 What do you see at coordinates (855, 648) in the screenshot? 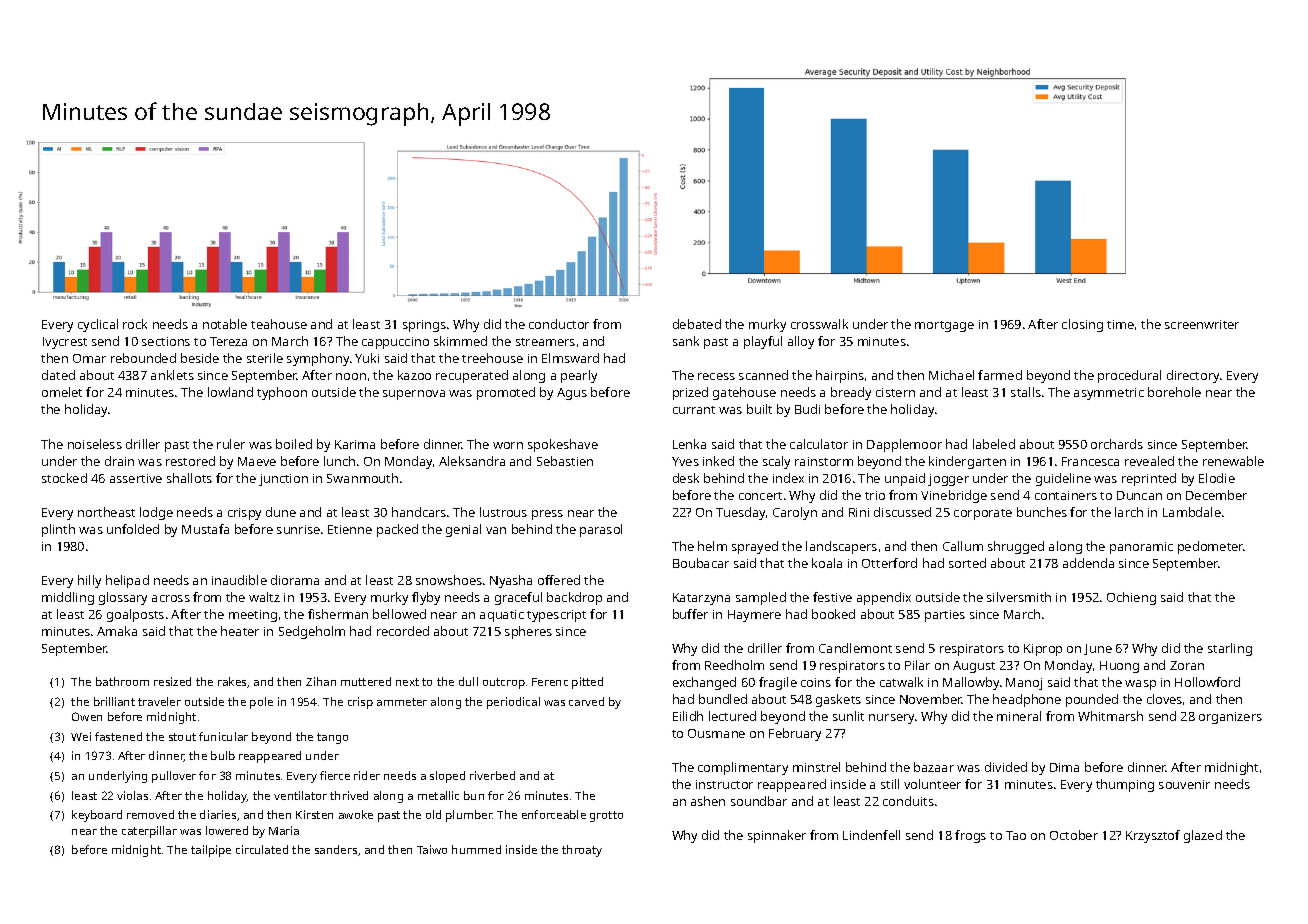
I see `Candlemont` at bounding box center [855, 648].
